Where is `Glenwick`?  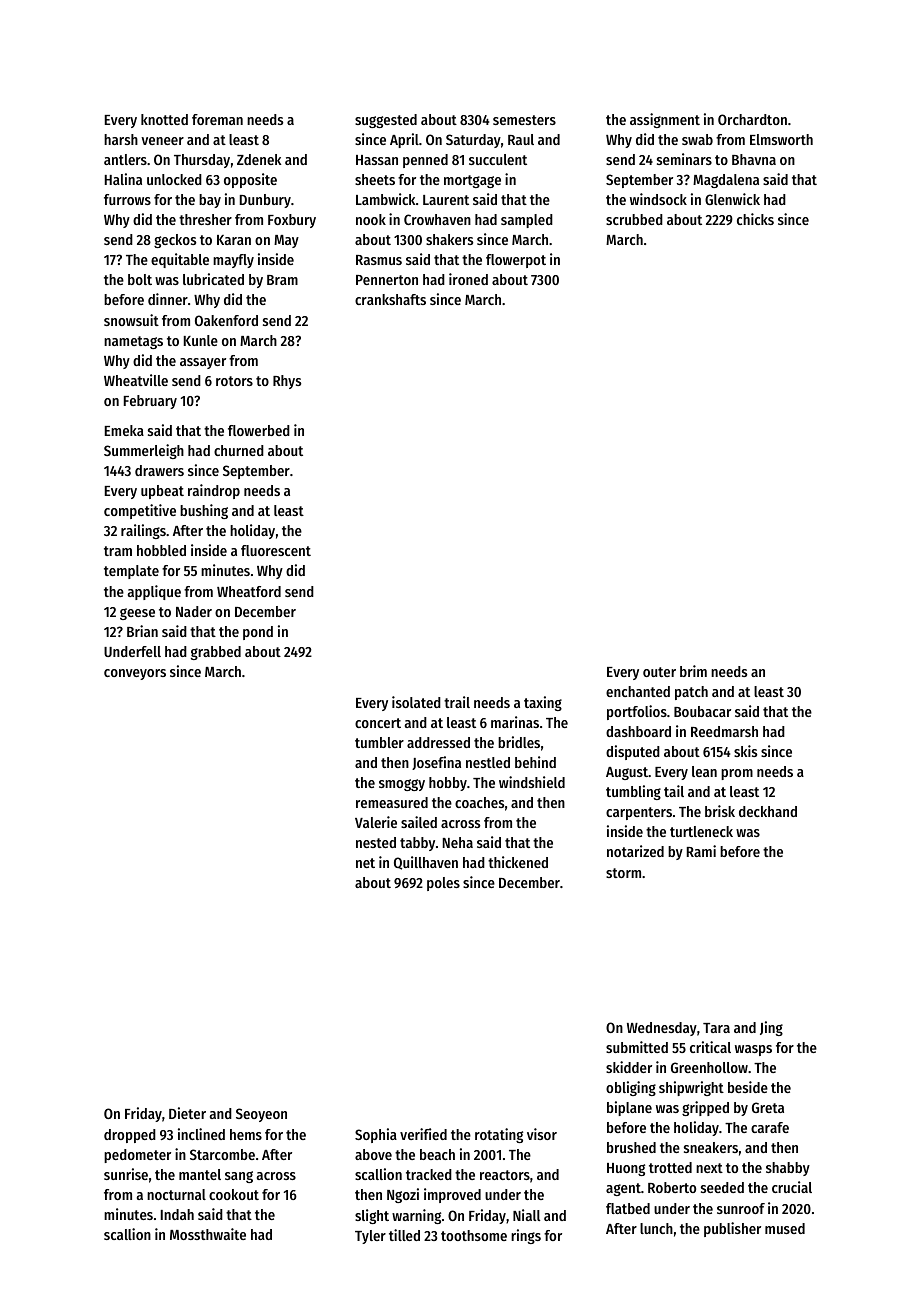 Glenwick is located at coordinates (732, 199).
